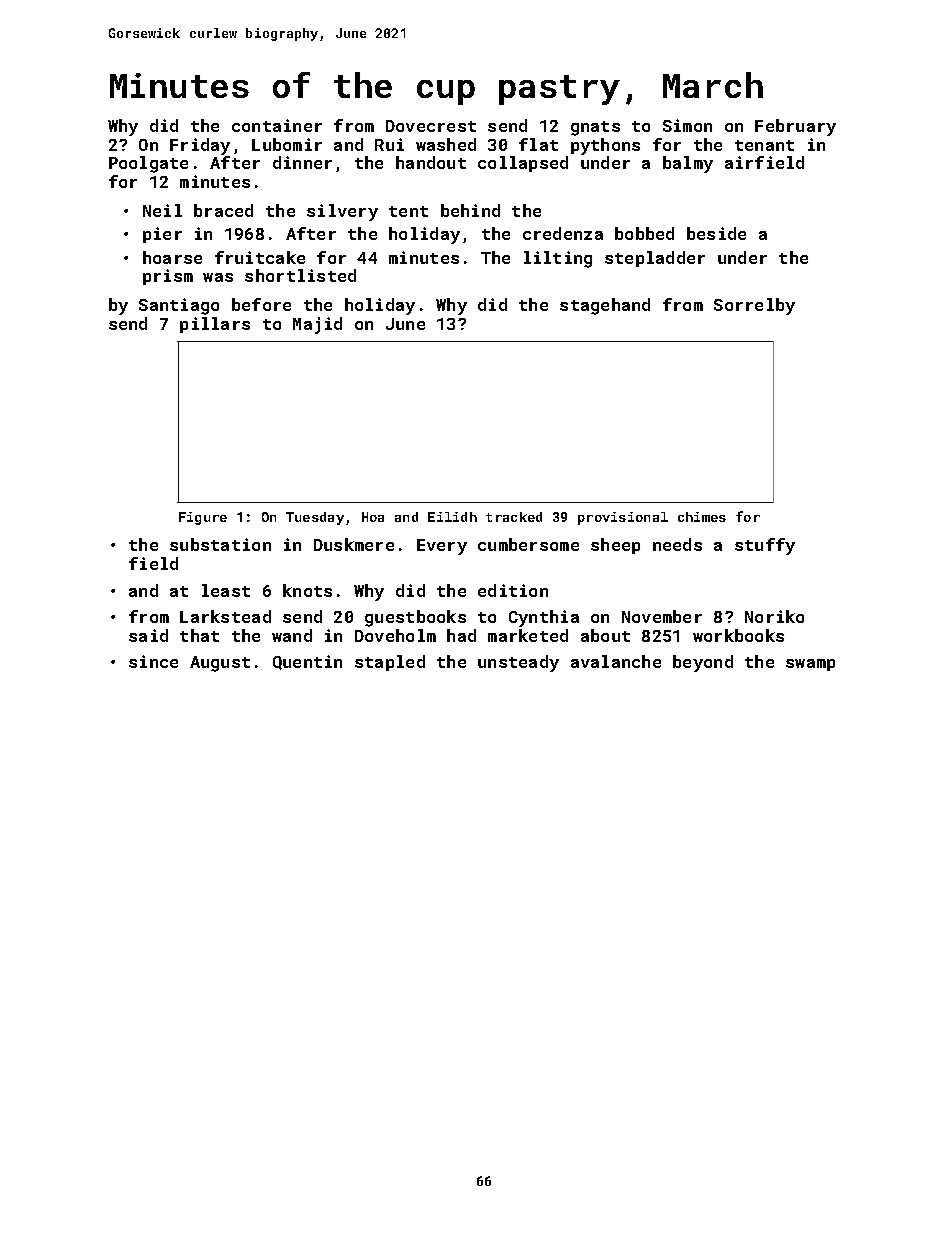  Describe the element at coordinates (153, 661) in the screenshot. I see `since` at that location.
